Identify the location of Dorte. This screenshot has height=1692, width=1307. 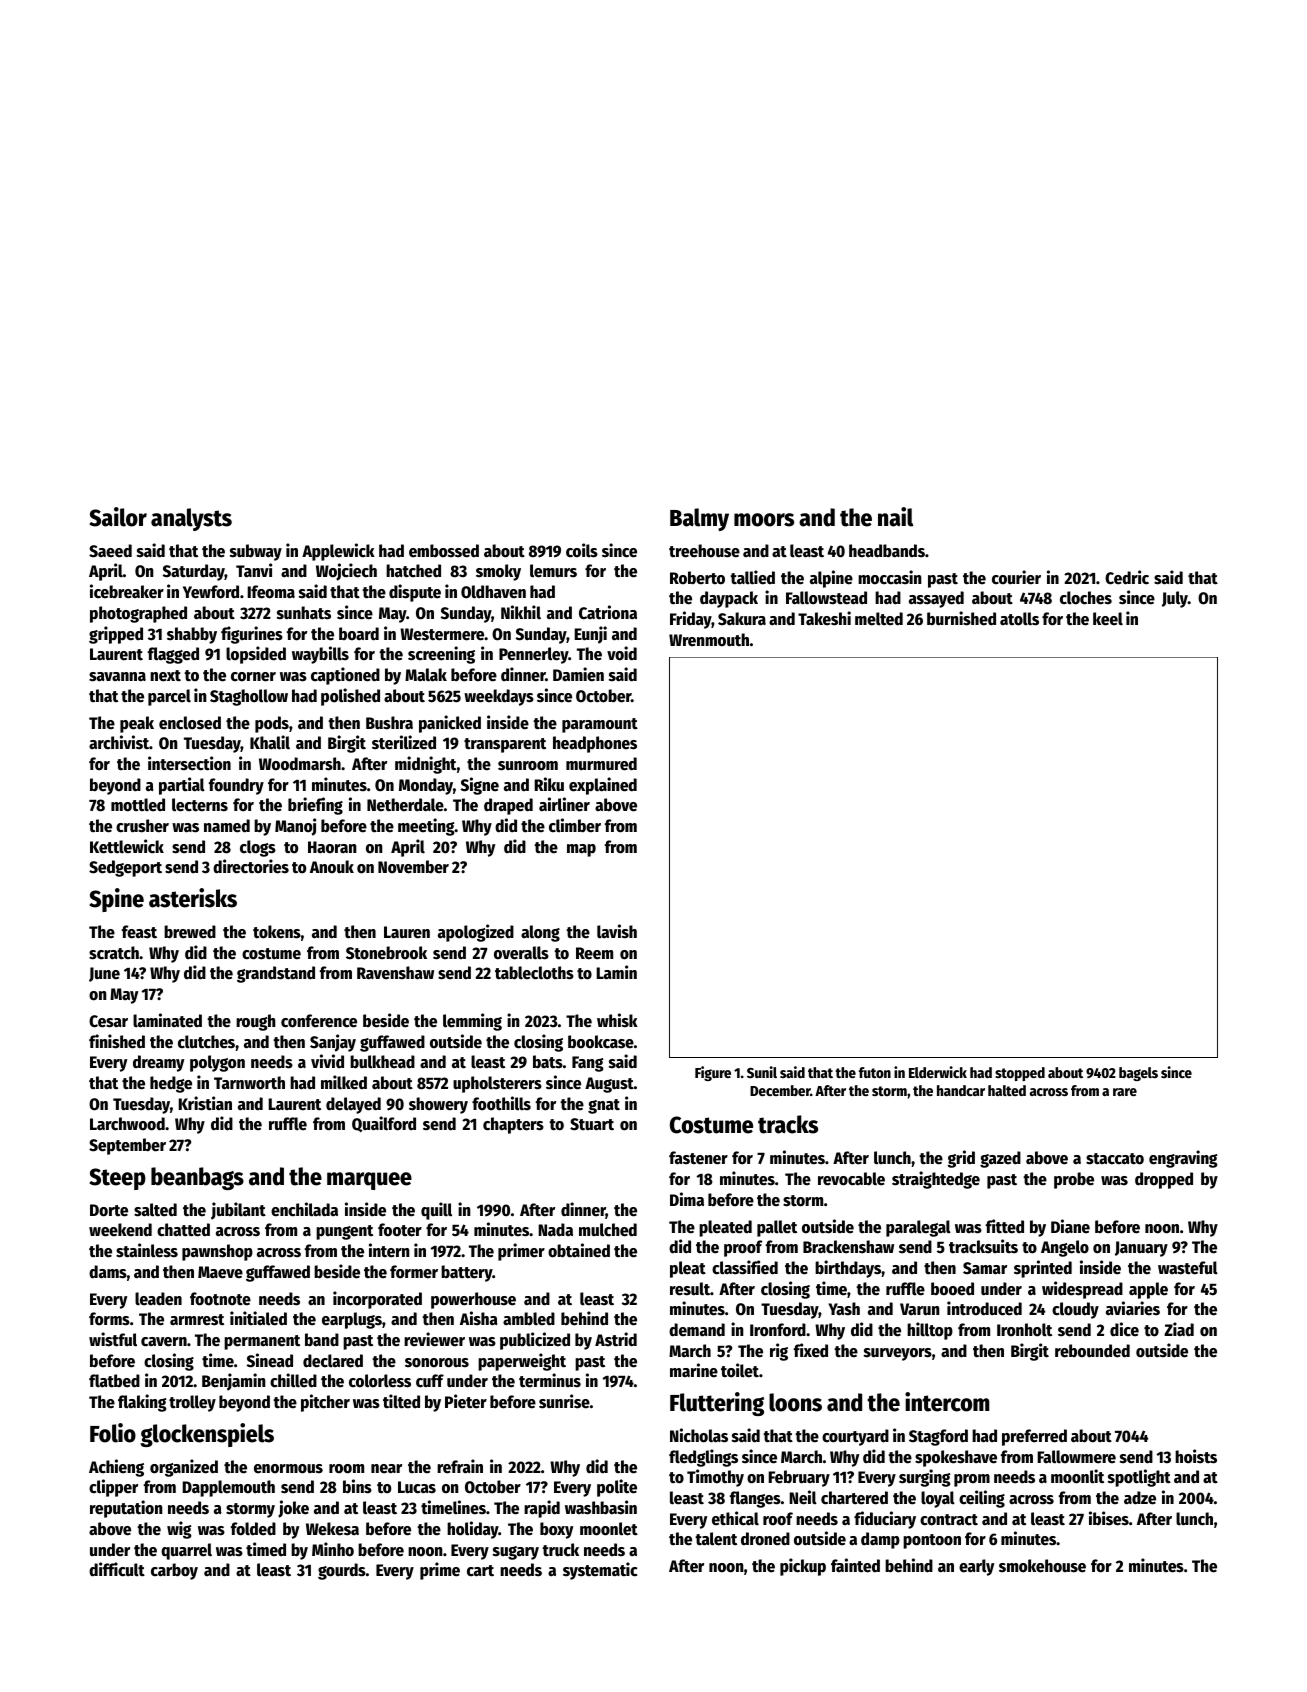
(109, 1210).
